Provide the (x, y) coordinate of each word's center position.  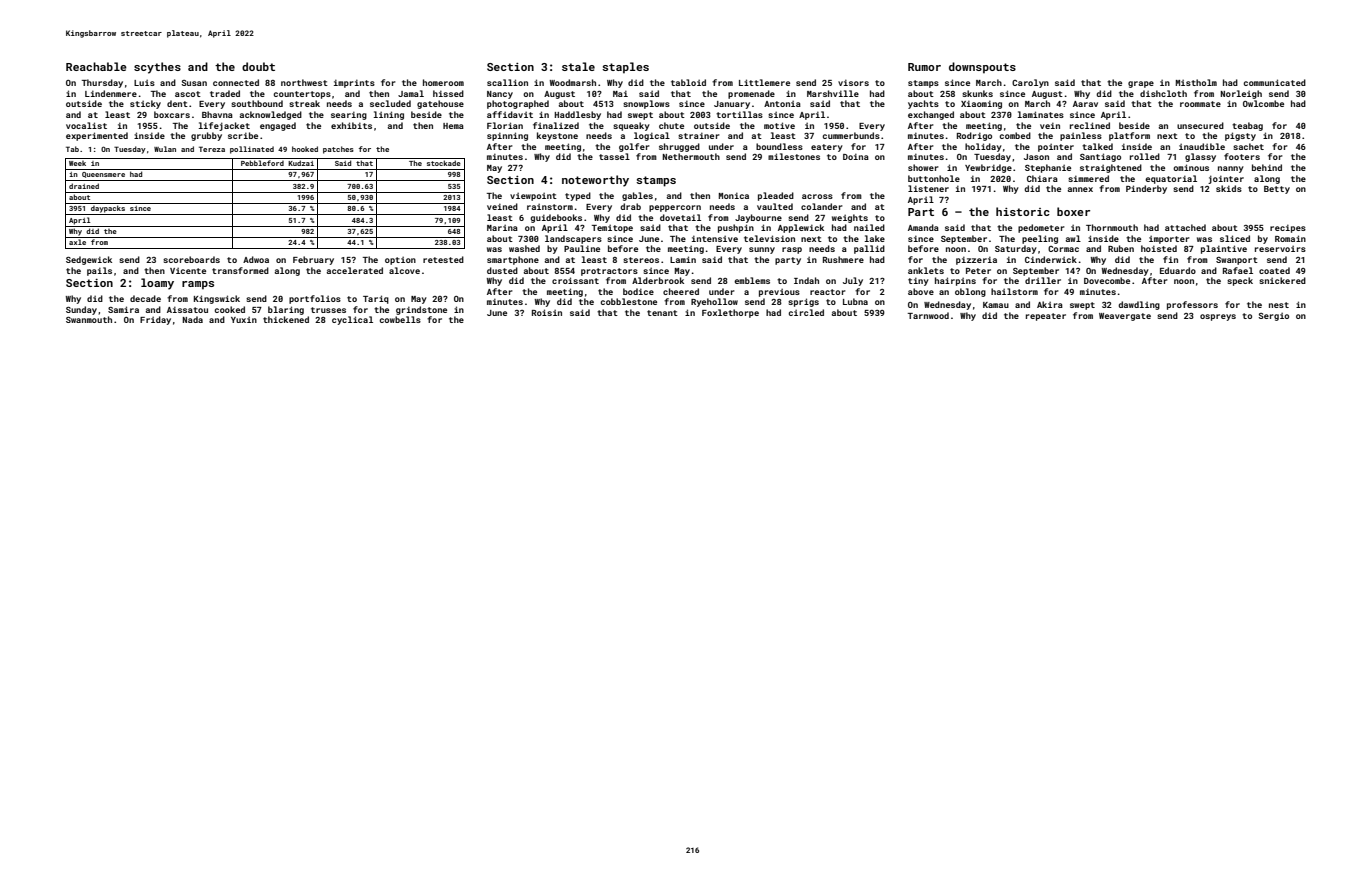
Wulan (165, 149)
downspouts (982, 68)
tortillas (739, 114)
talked (1097, 146)
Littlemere (764, 82)
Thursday (102, 83)
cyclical (352, 320)
